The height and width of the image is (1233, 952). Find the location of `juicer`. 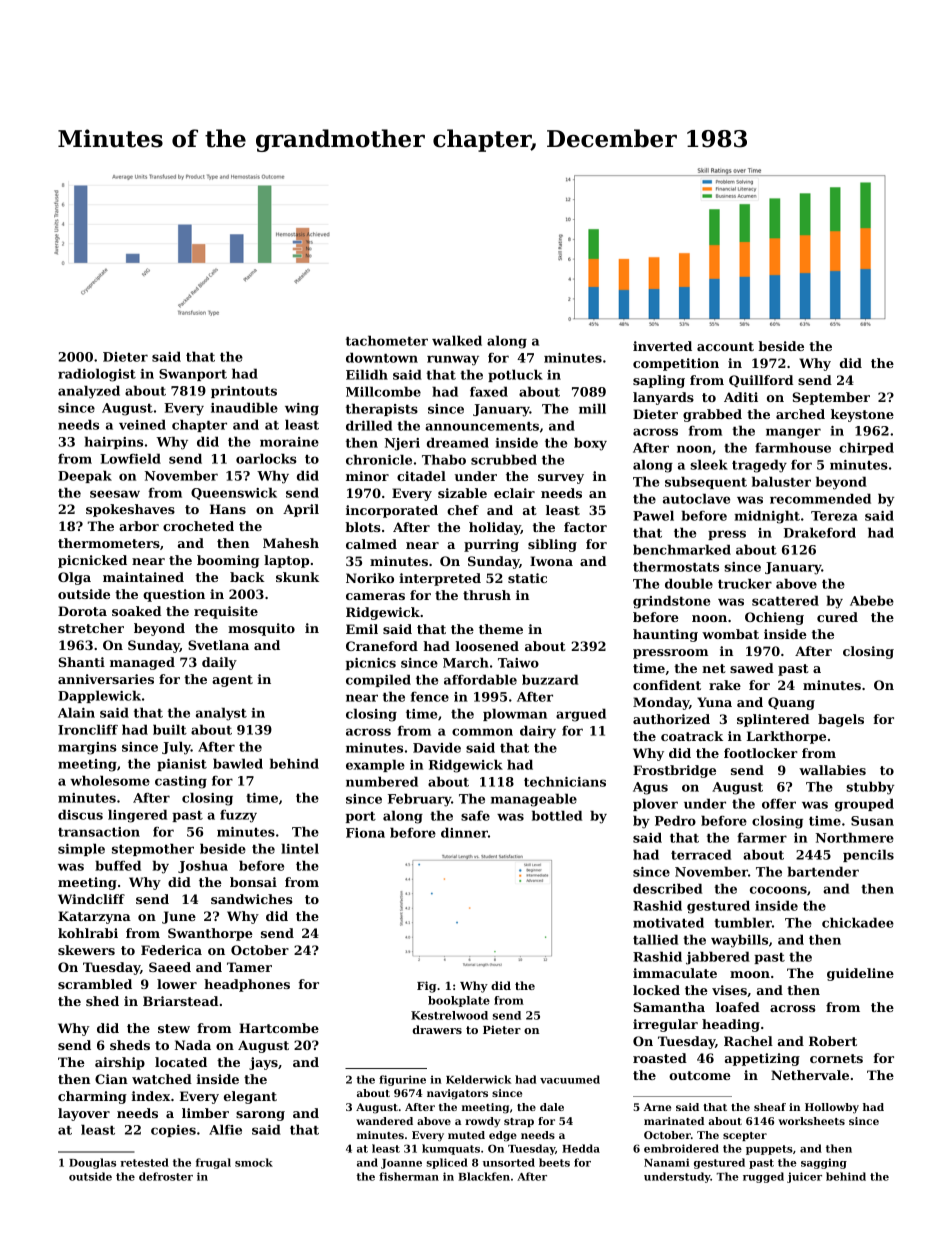

juicer is located at coordinates (804, 1177).
